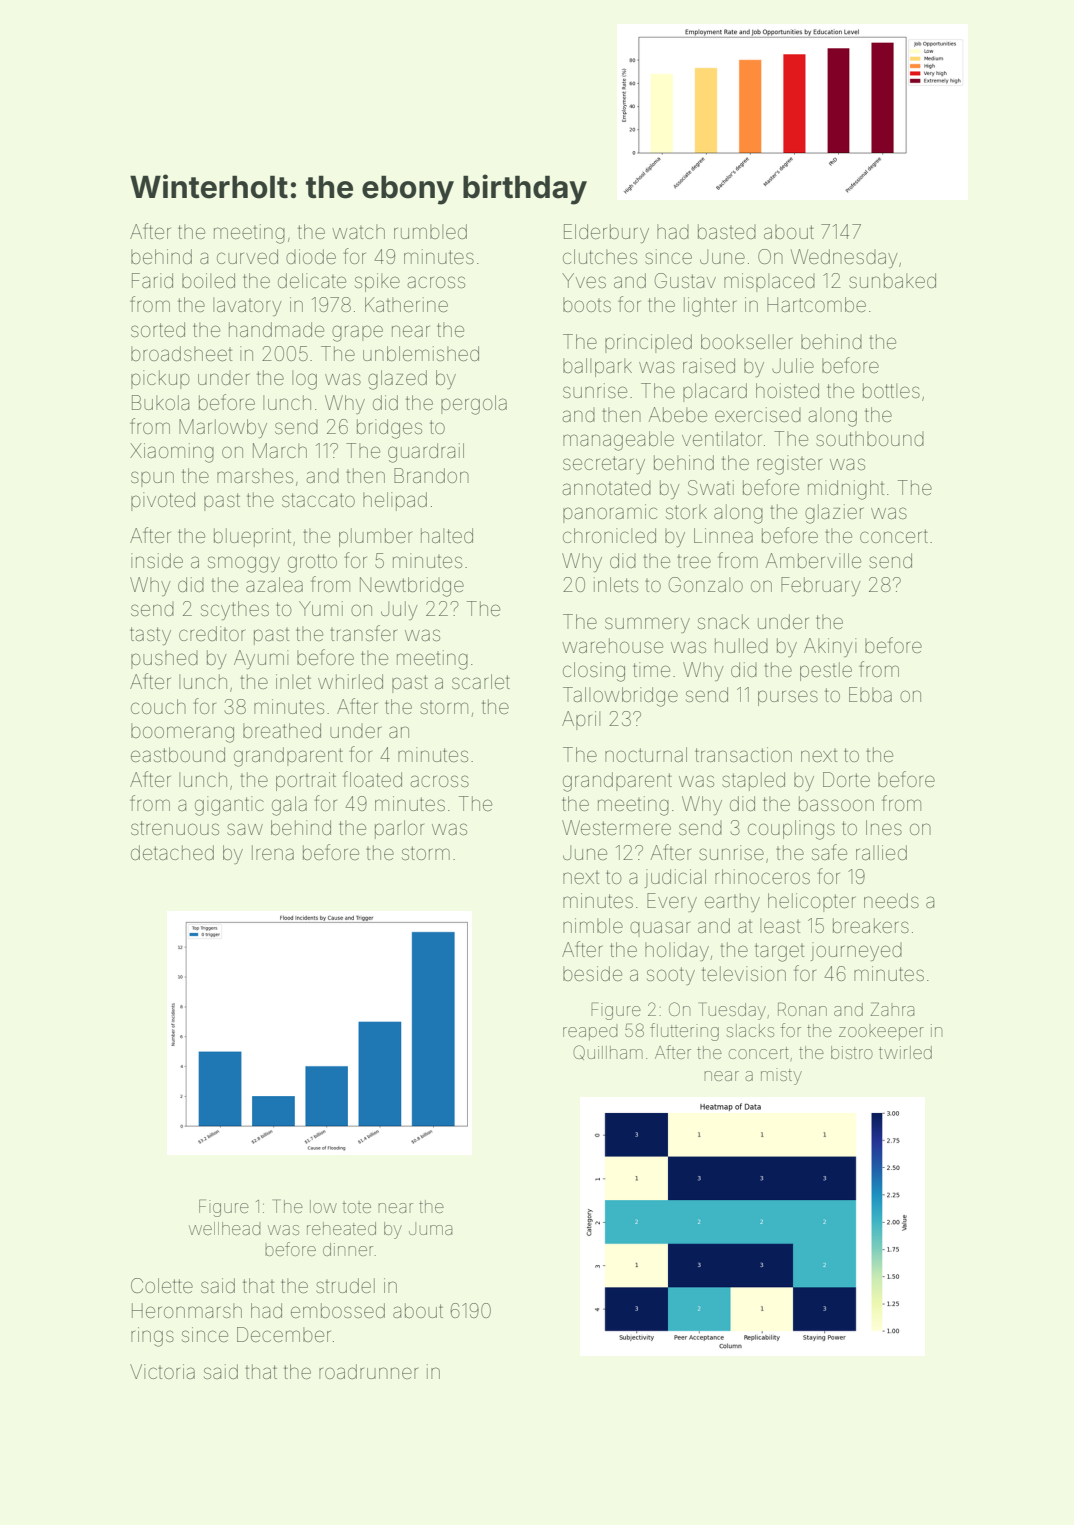 This screenshot has height=1525, width=1074. What do you see at coordinates (610, 513) in the screenshot?
I see `panoramic` at bounding box center [610, 513].
